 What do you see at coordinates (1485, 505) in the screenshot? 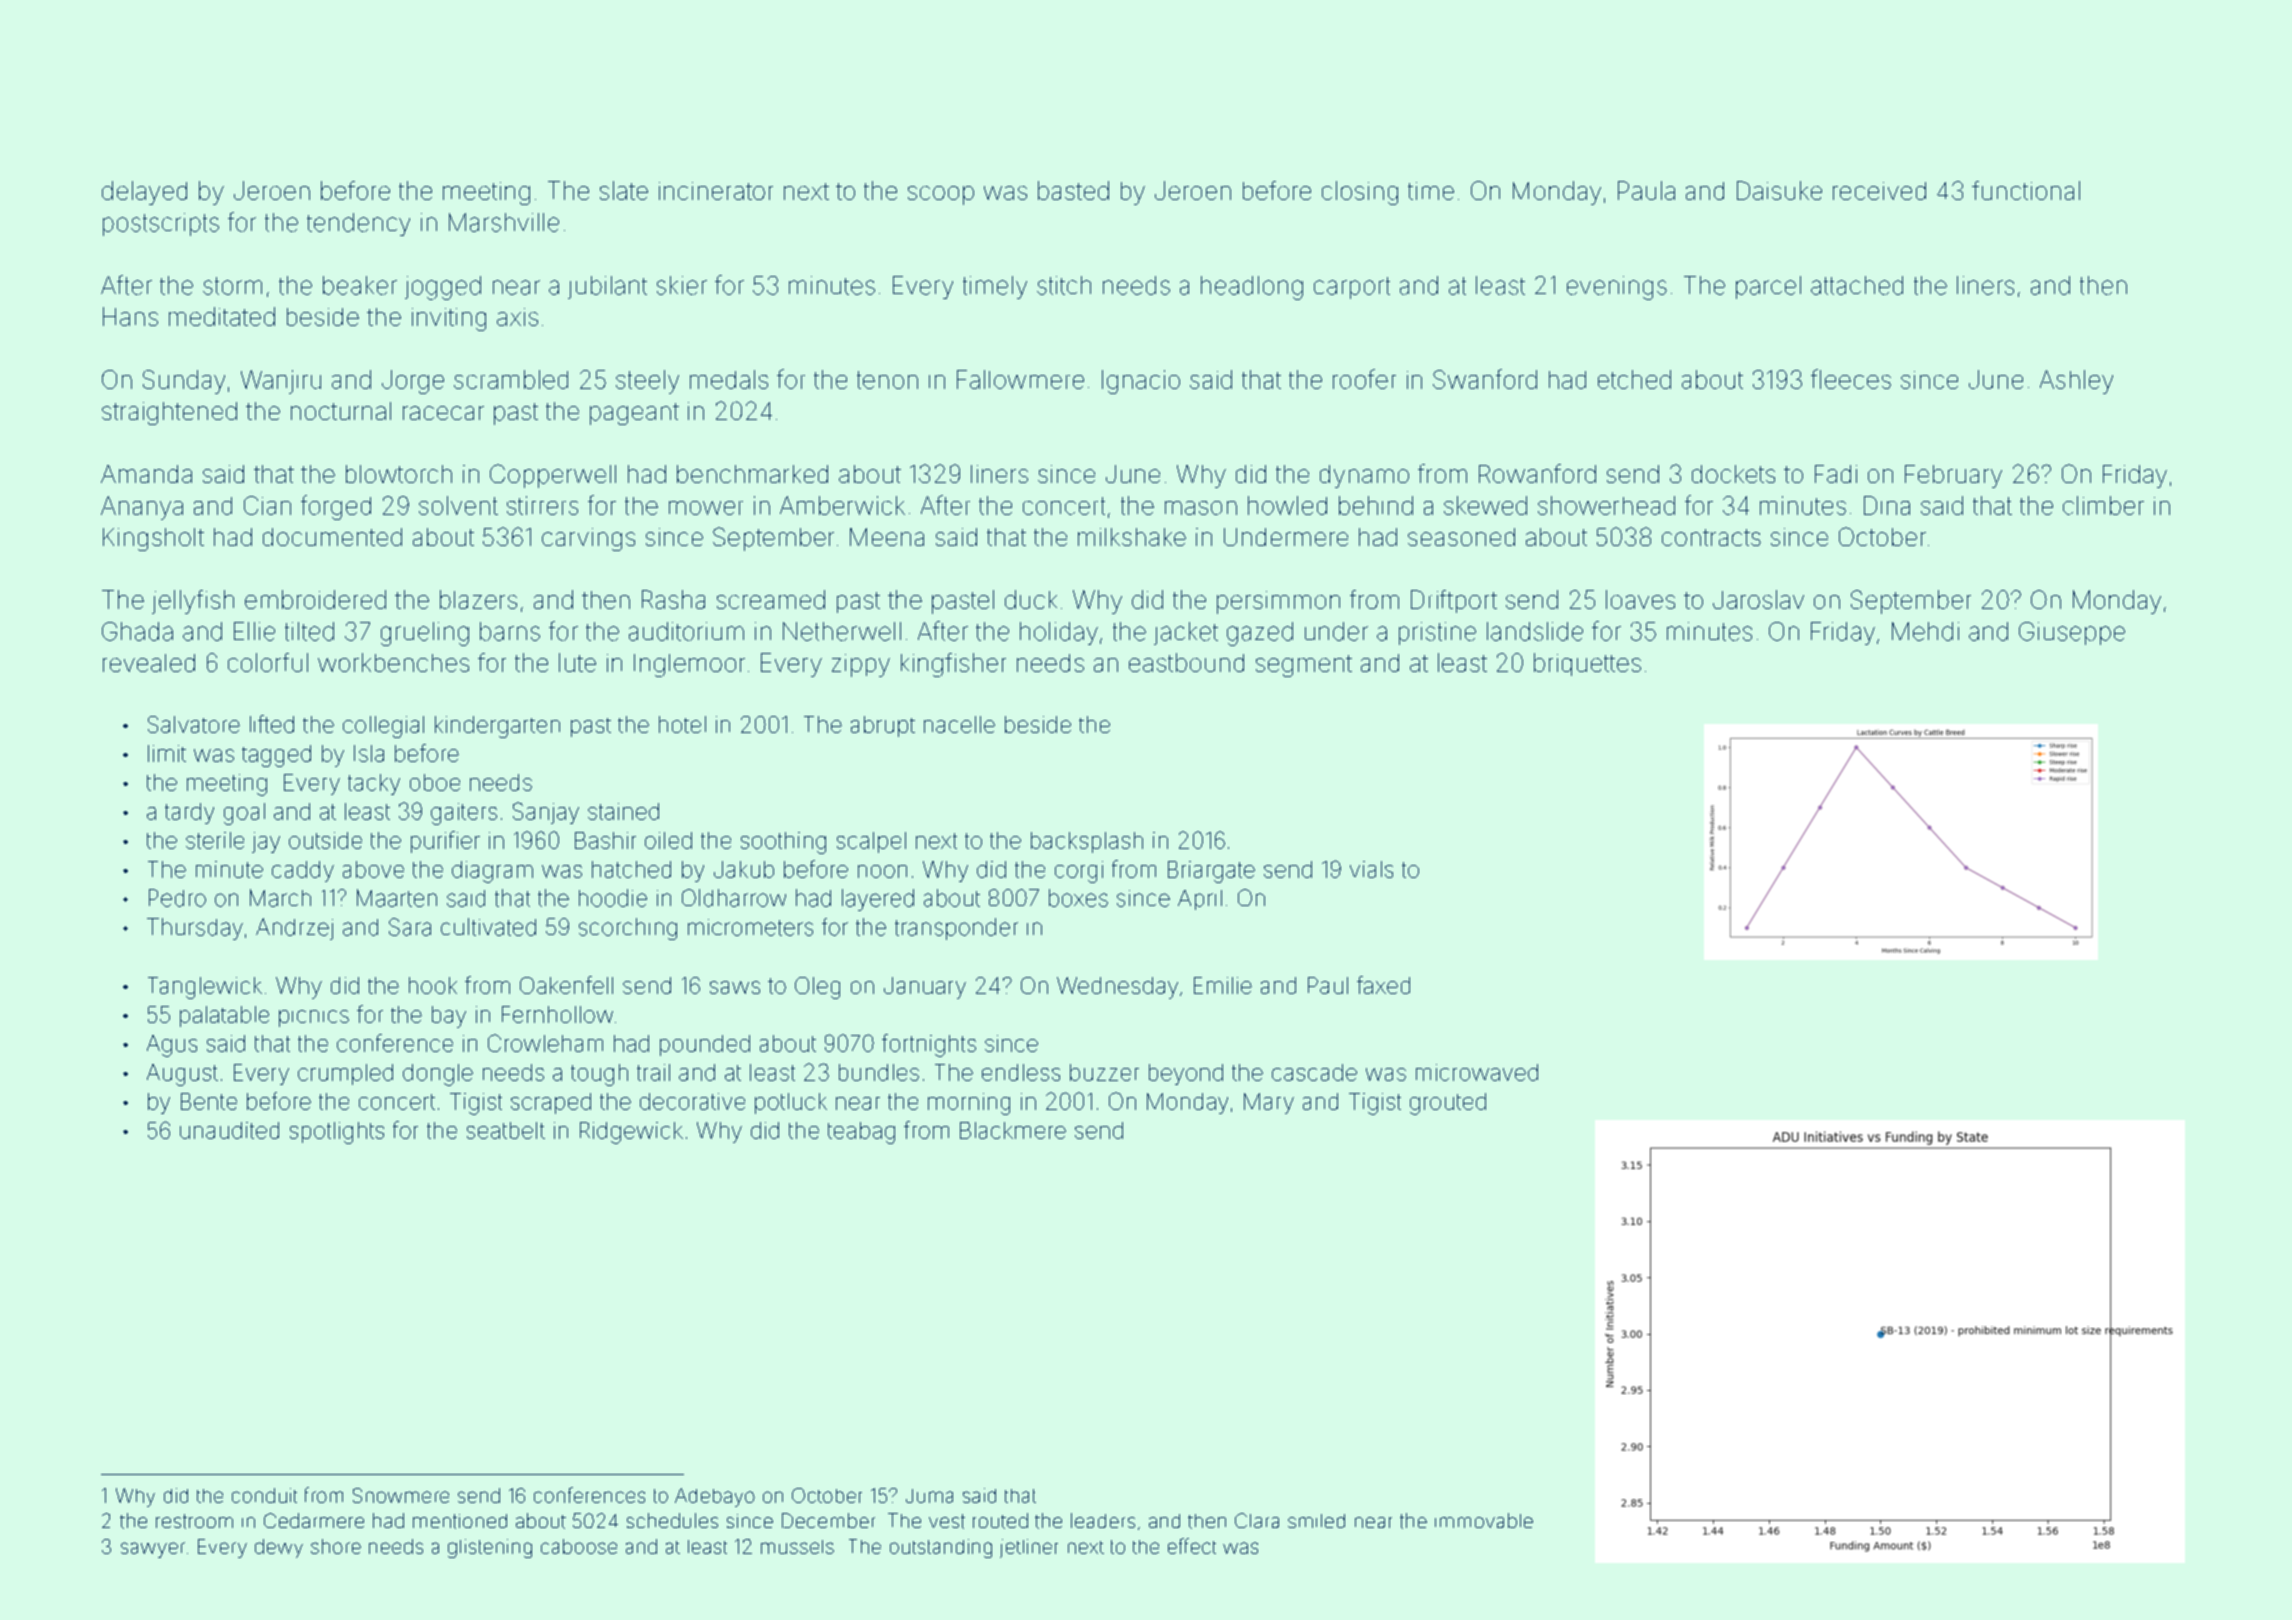
I see `skewed` at bounding box center [1485, 505].
